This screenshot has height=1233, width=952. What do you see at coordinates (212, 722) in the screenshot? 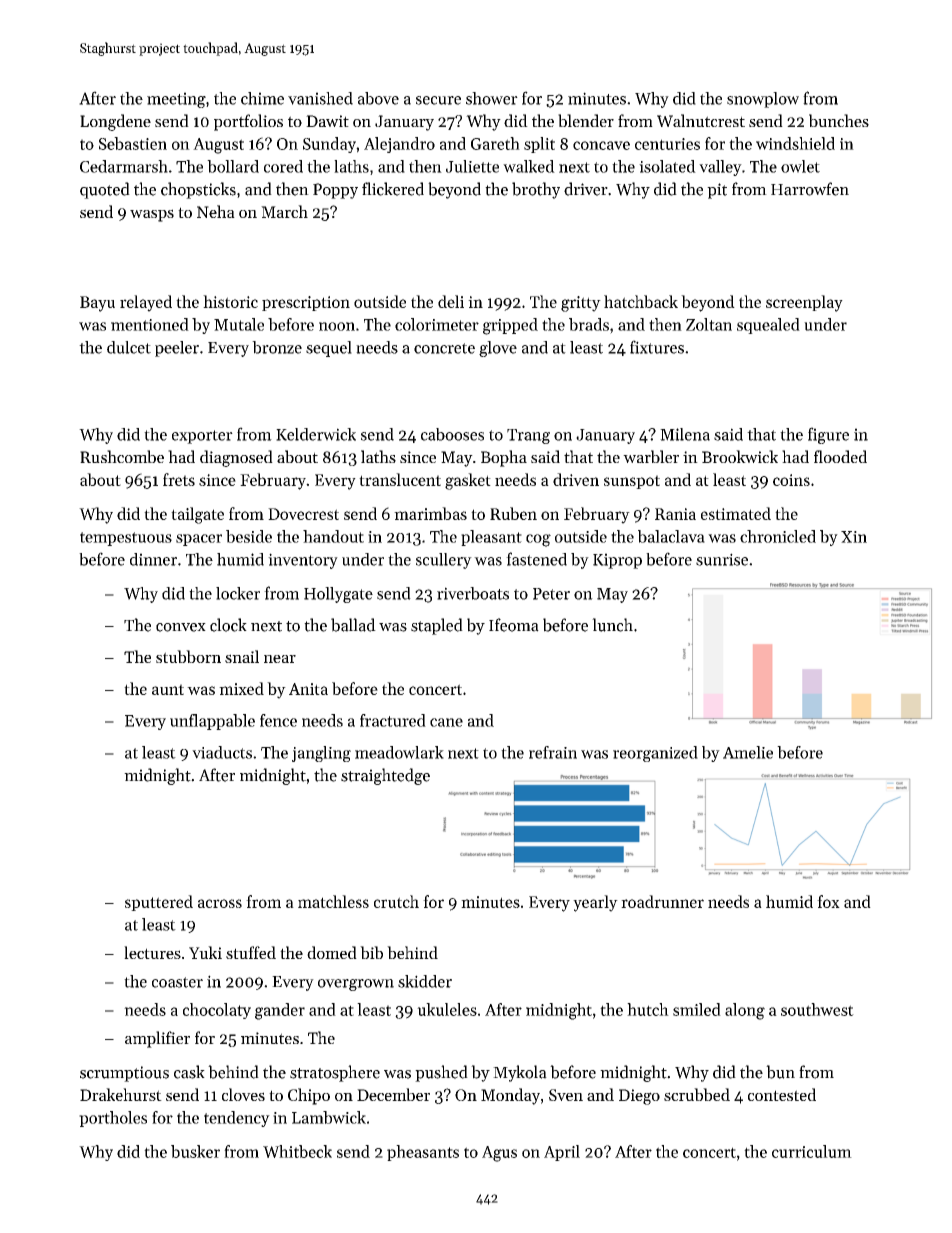
I see `unflappable` at bounding box center [212, 722].
